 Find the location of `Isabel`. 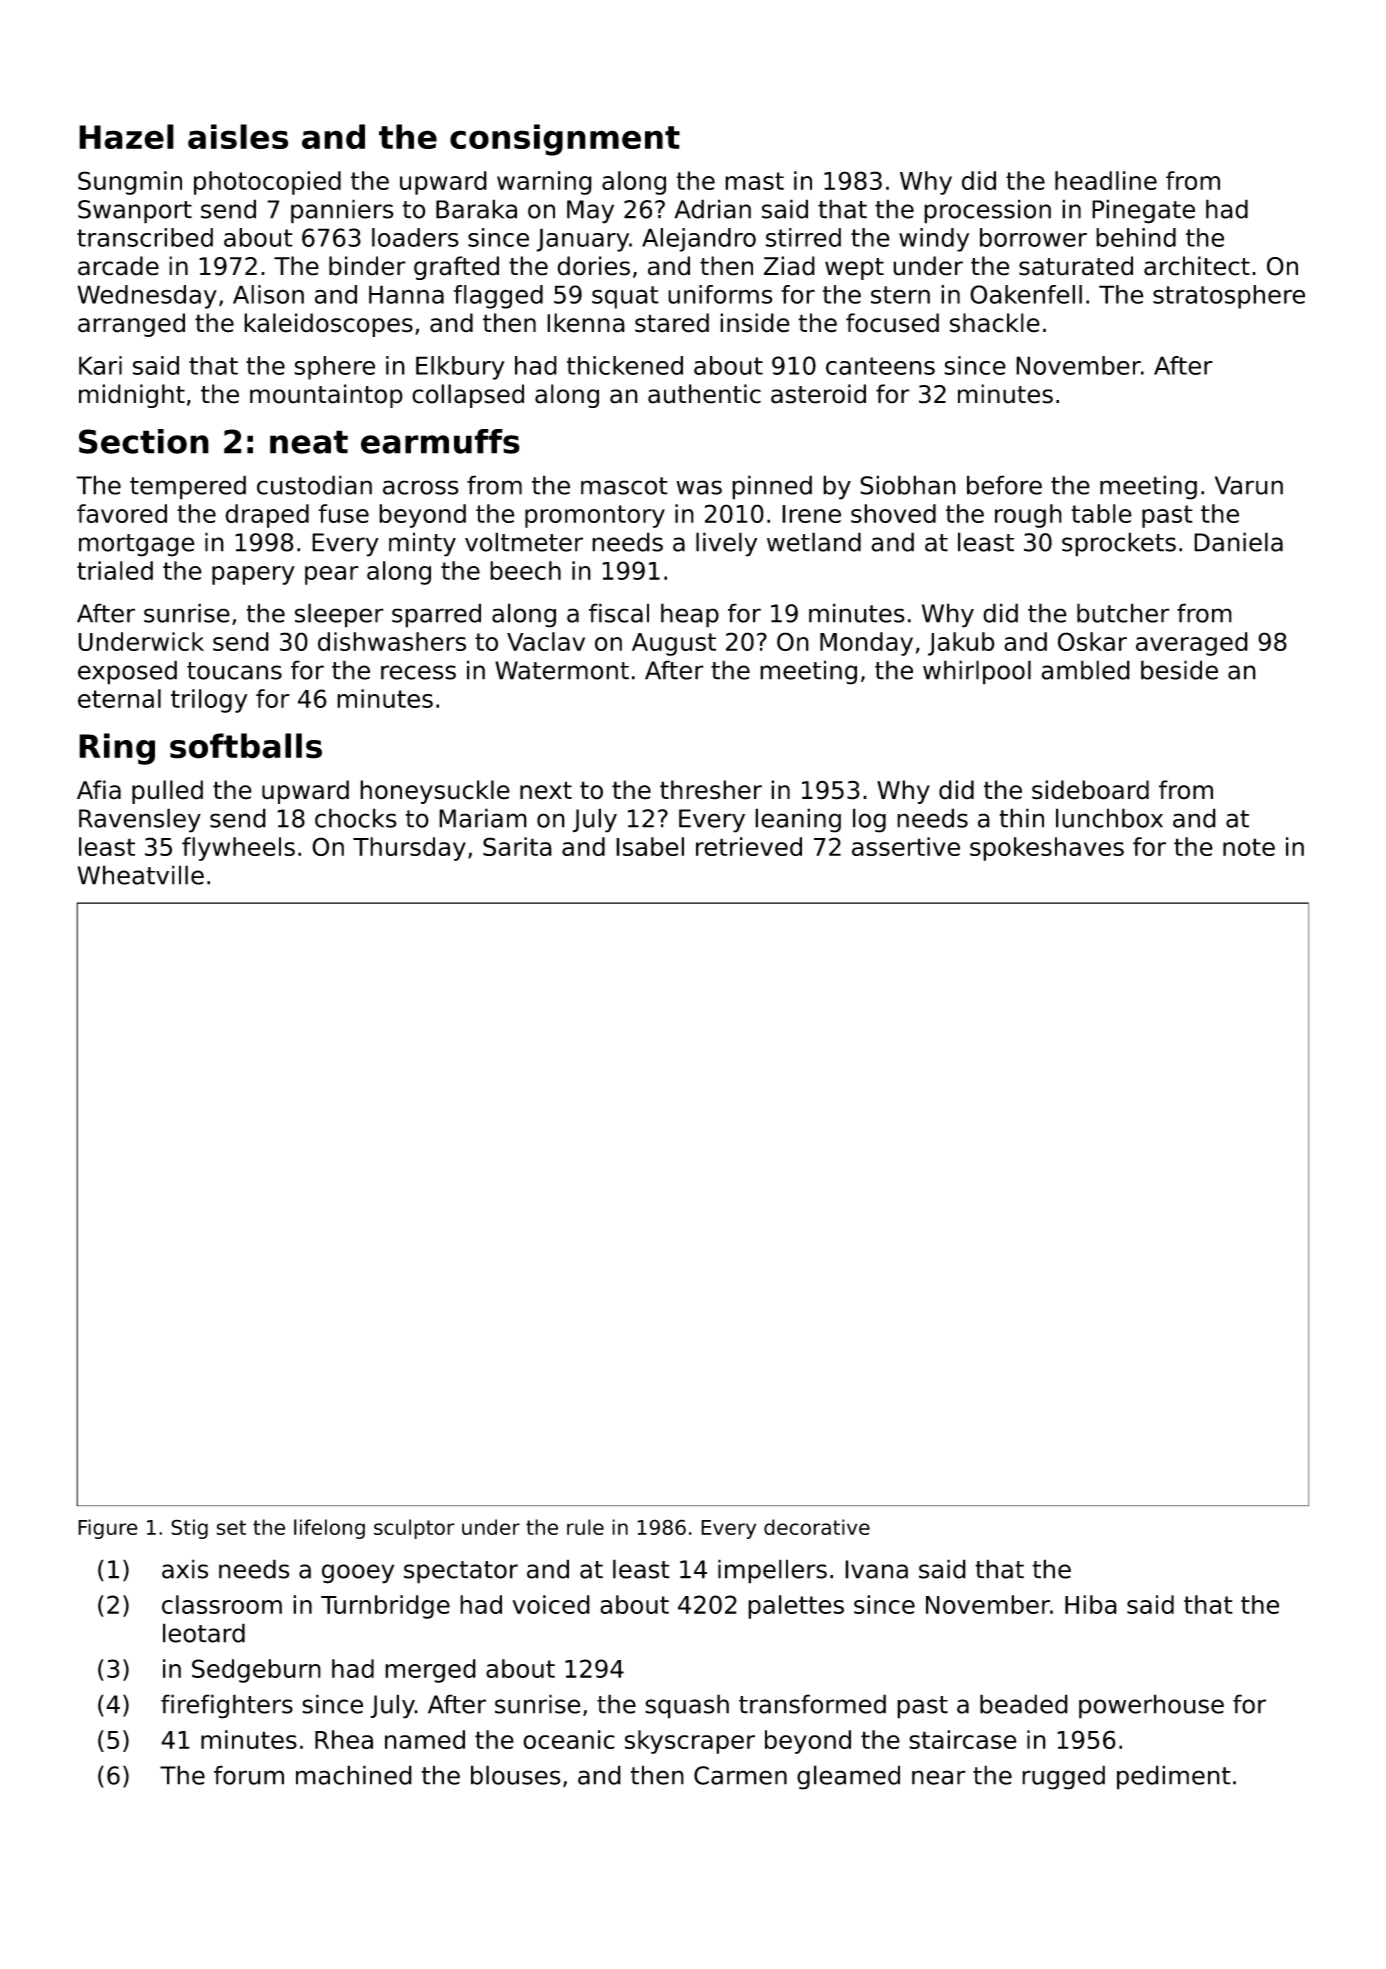

Isabel is located at coordinates (650, 846).
